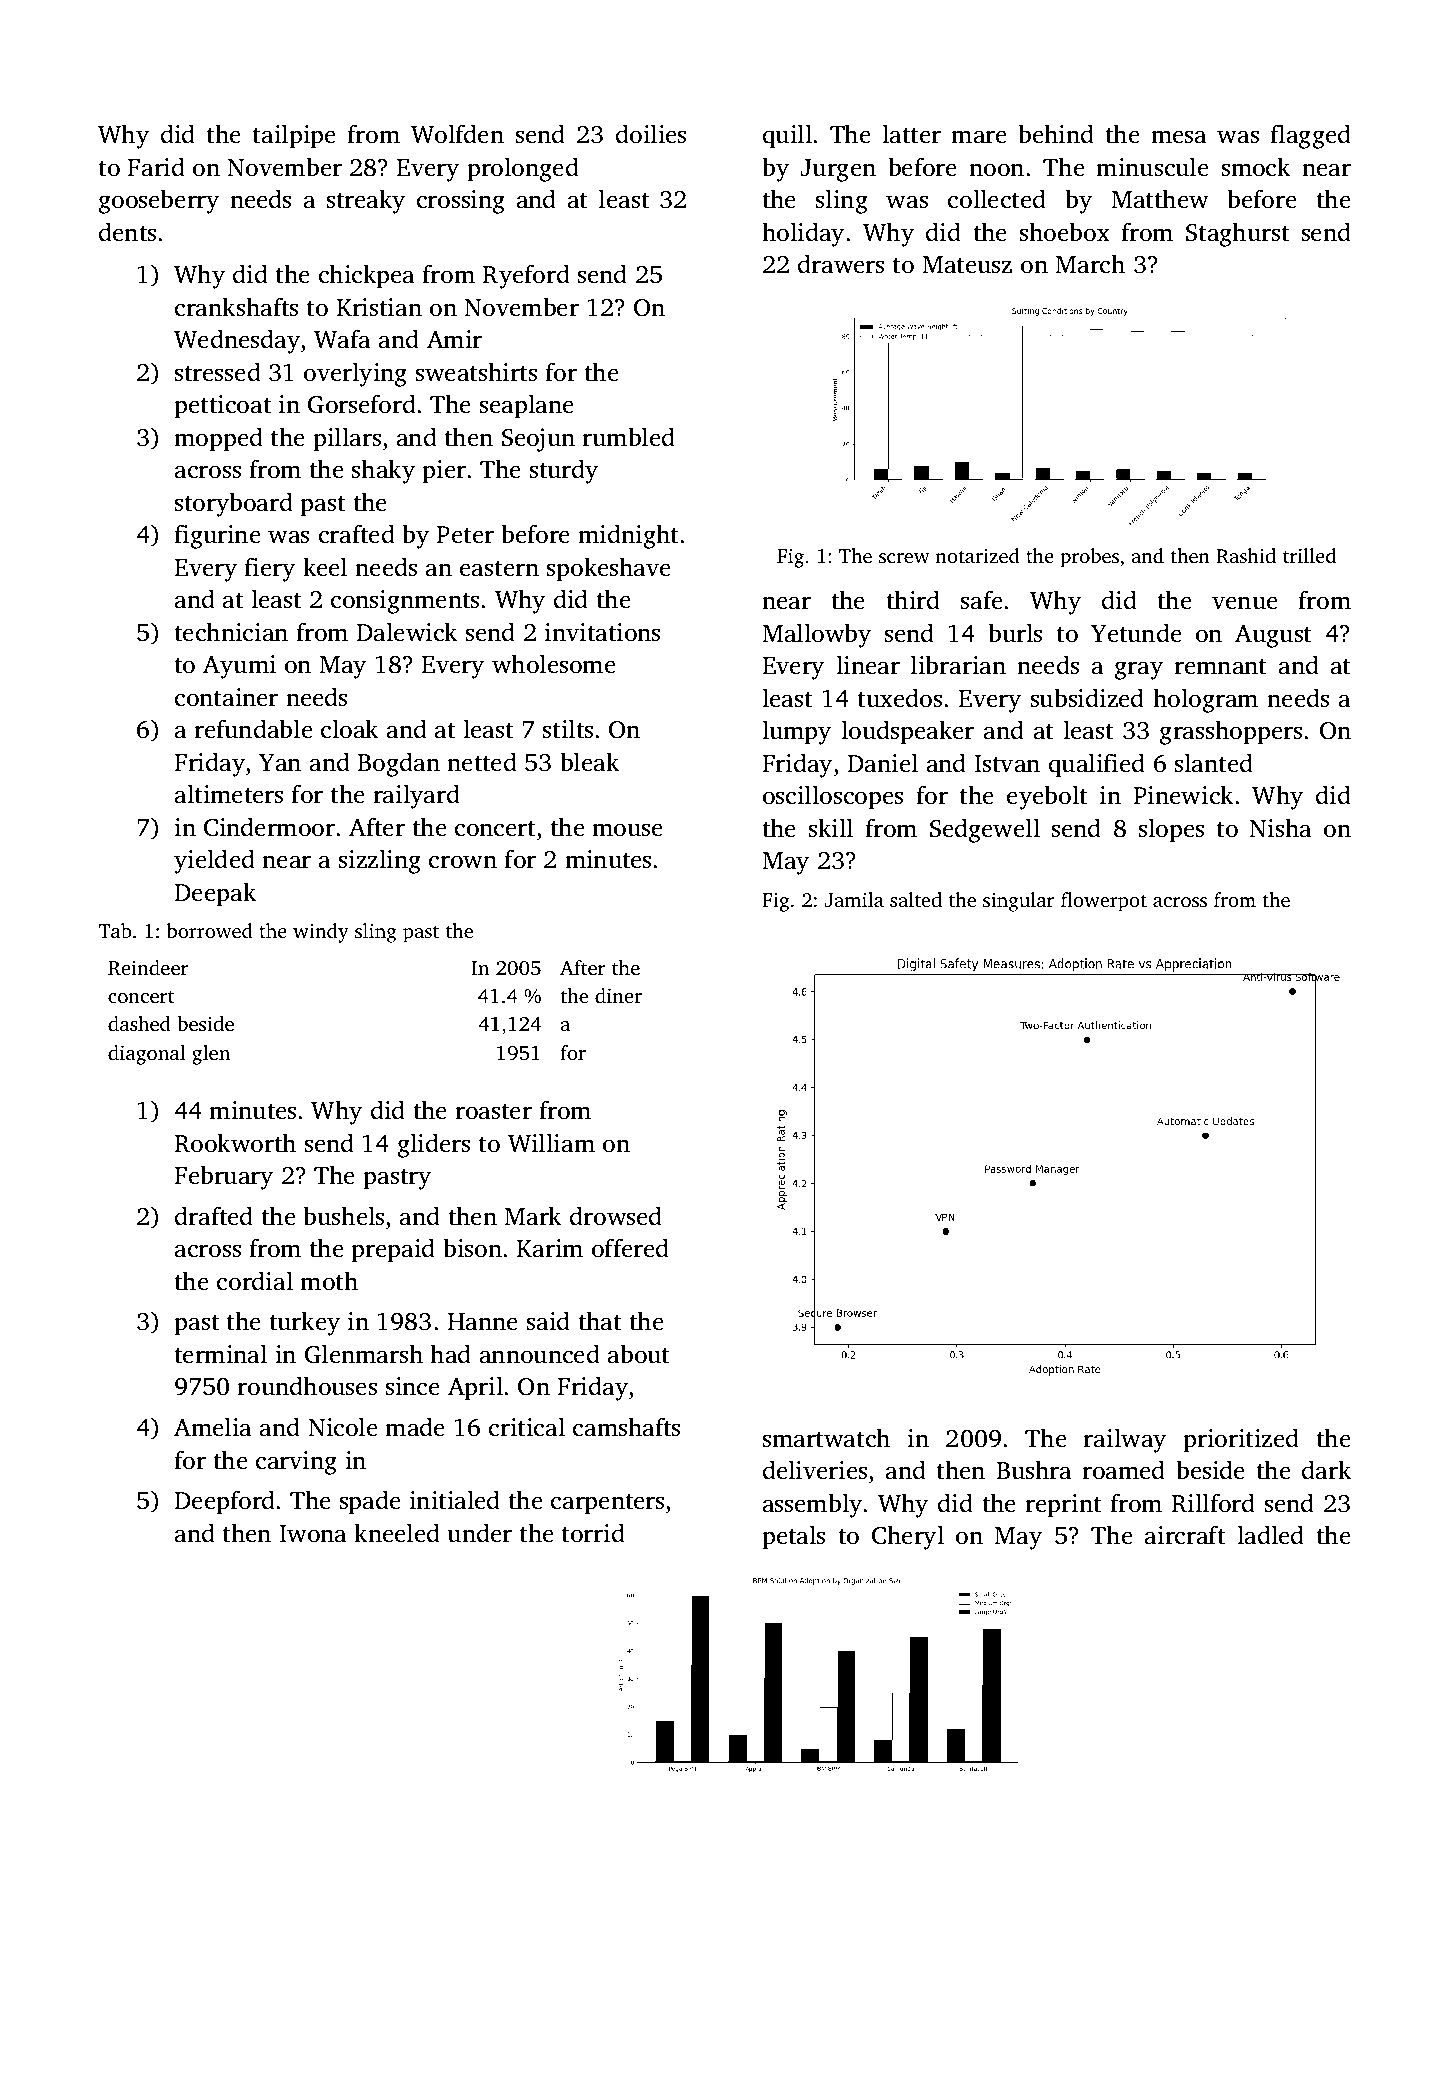 The width and height of the page is (1450, 2100). Describe the element at coordinates (399, 764) in the page. I see `Bogdan` at that location.
